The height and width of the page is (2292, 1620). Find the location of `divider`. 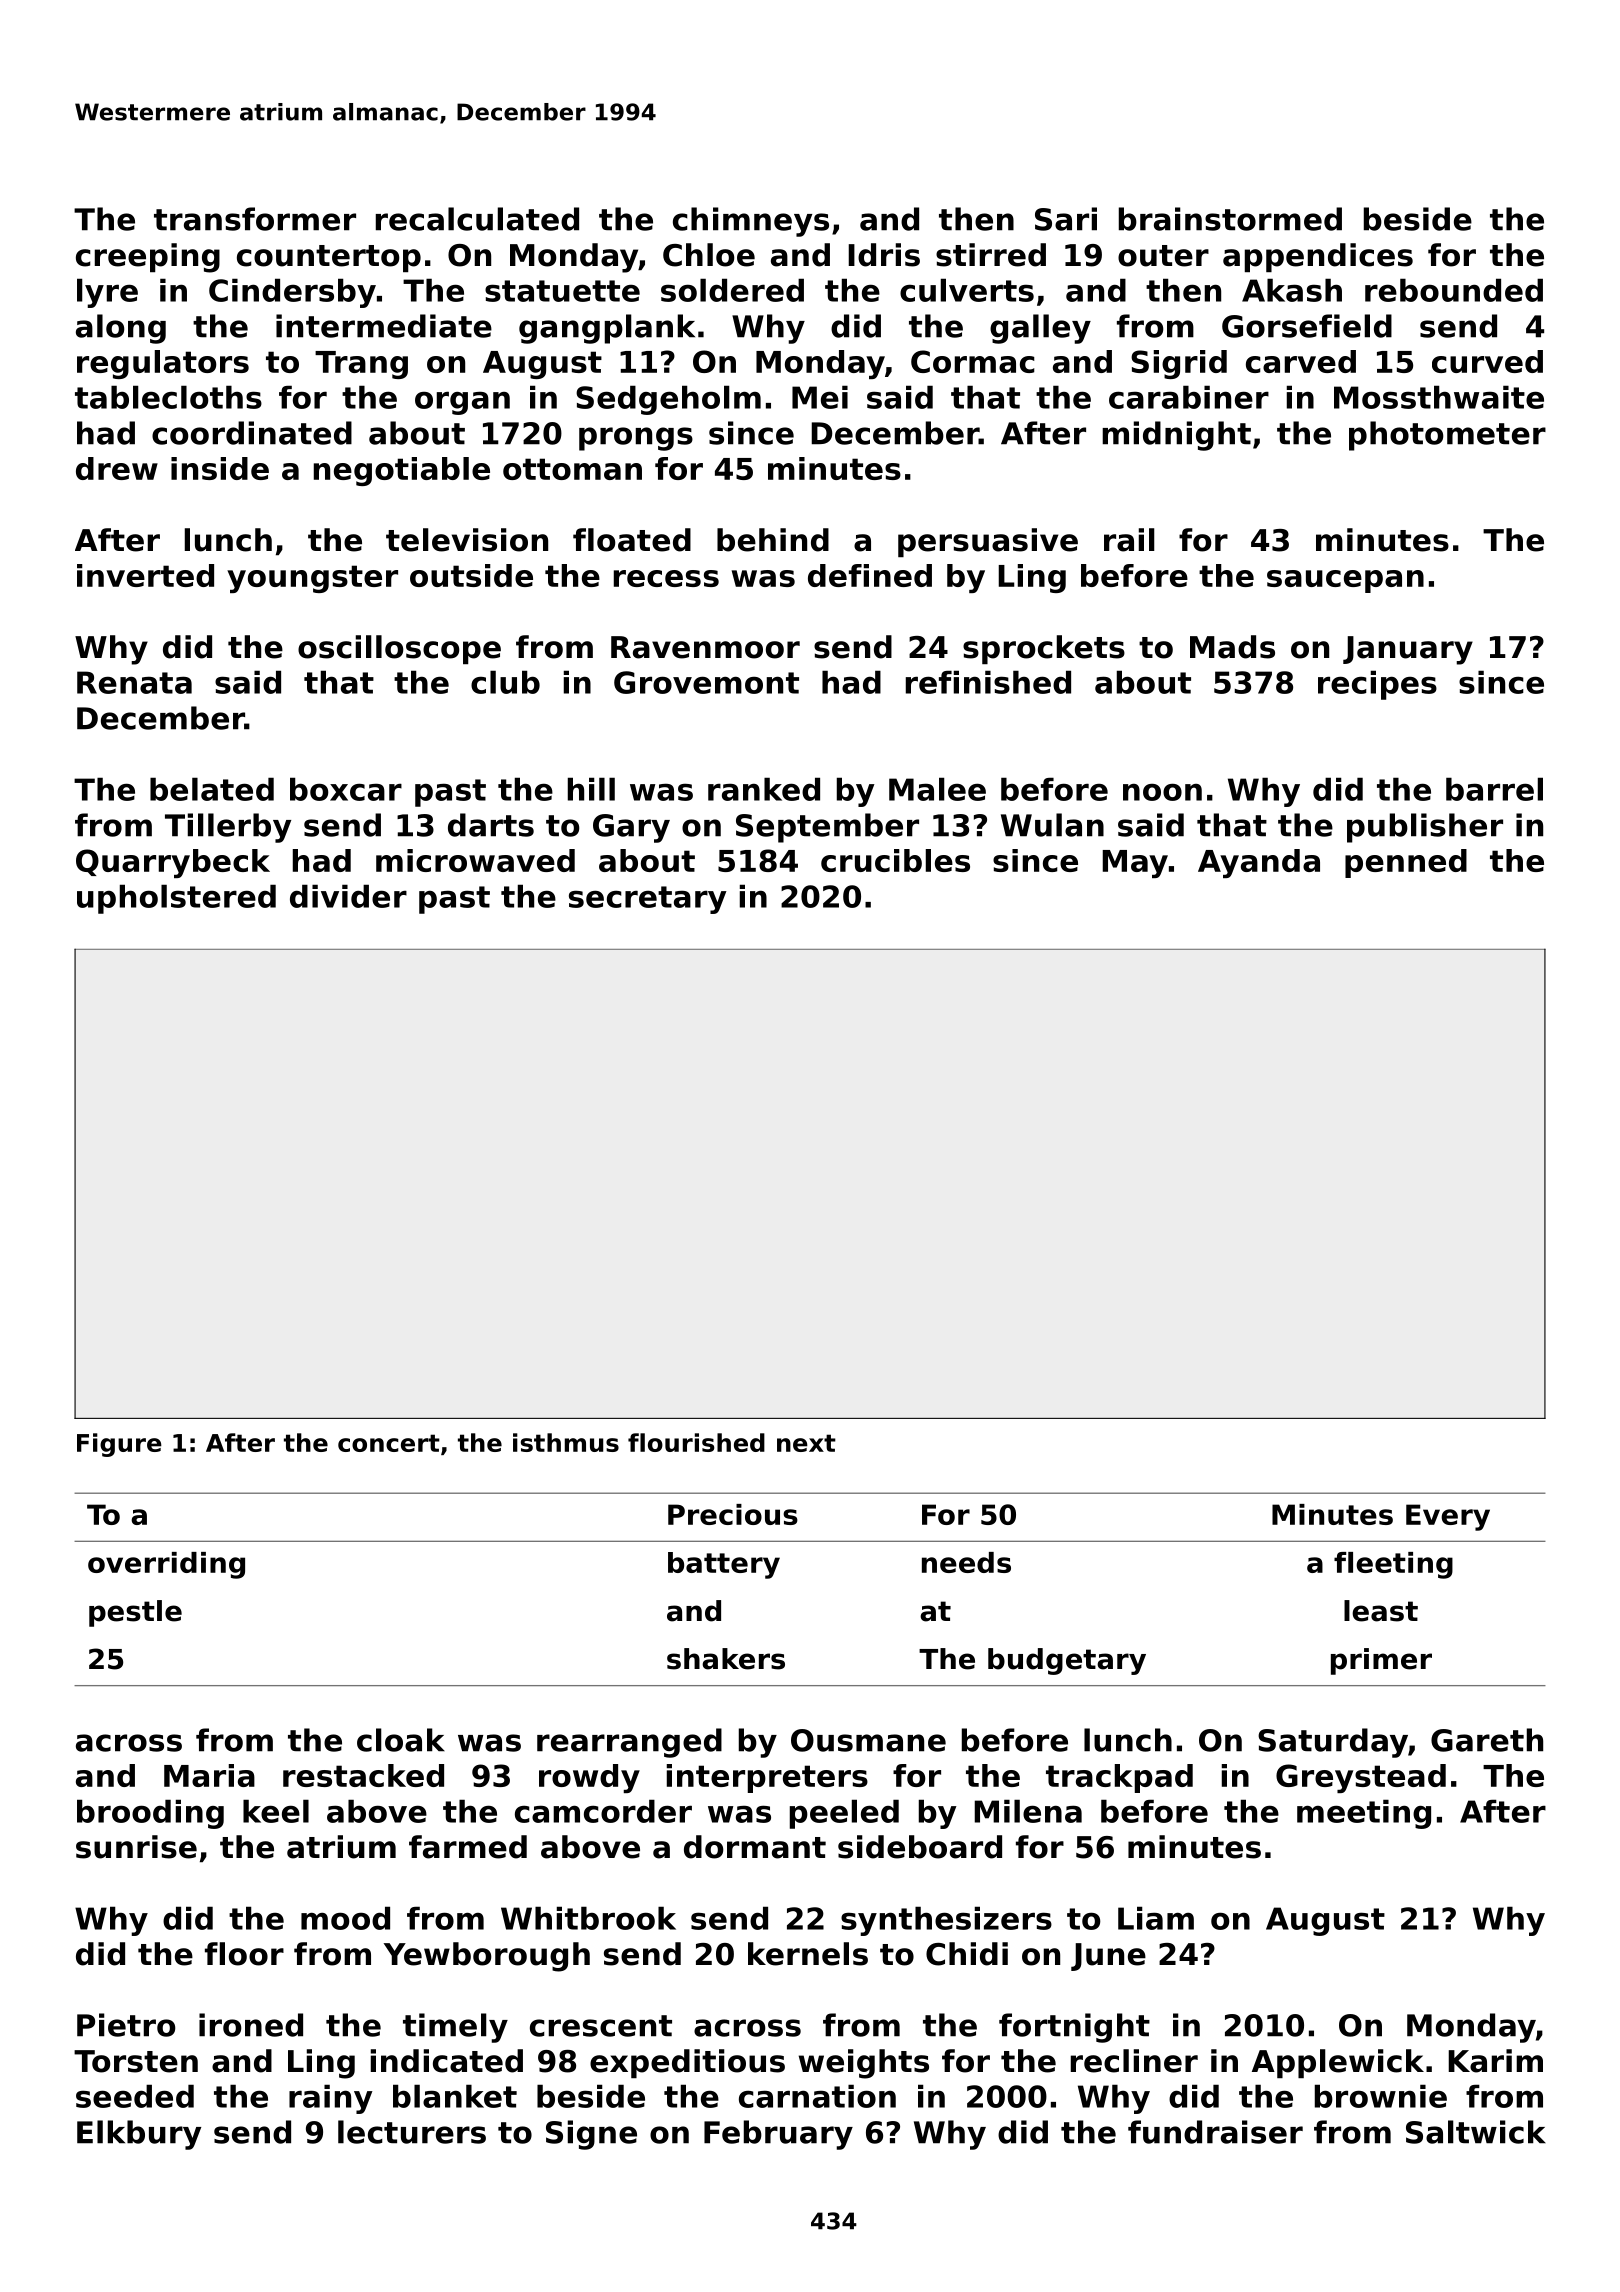

divider is located at coordinates (348, 896).
